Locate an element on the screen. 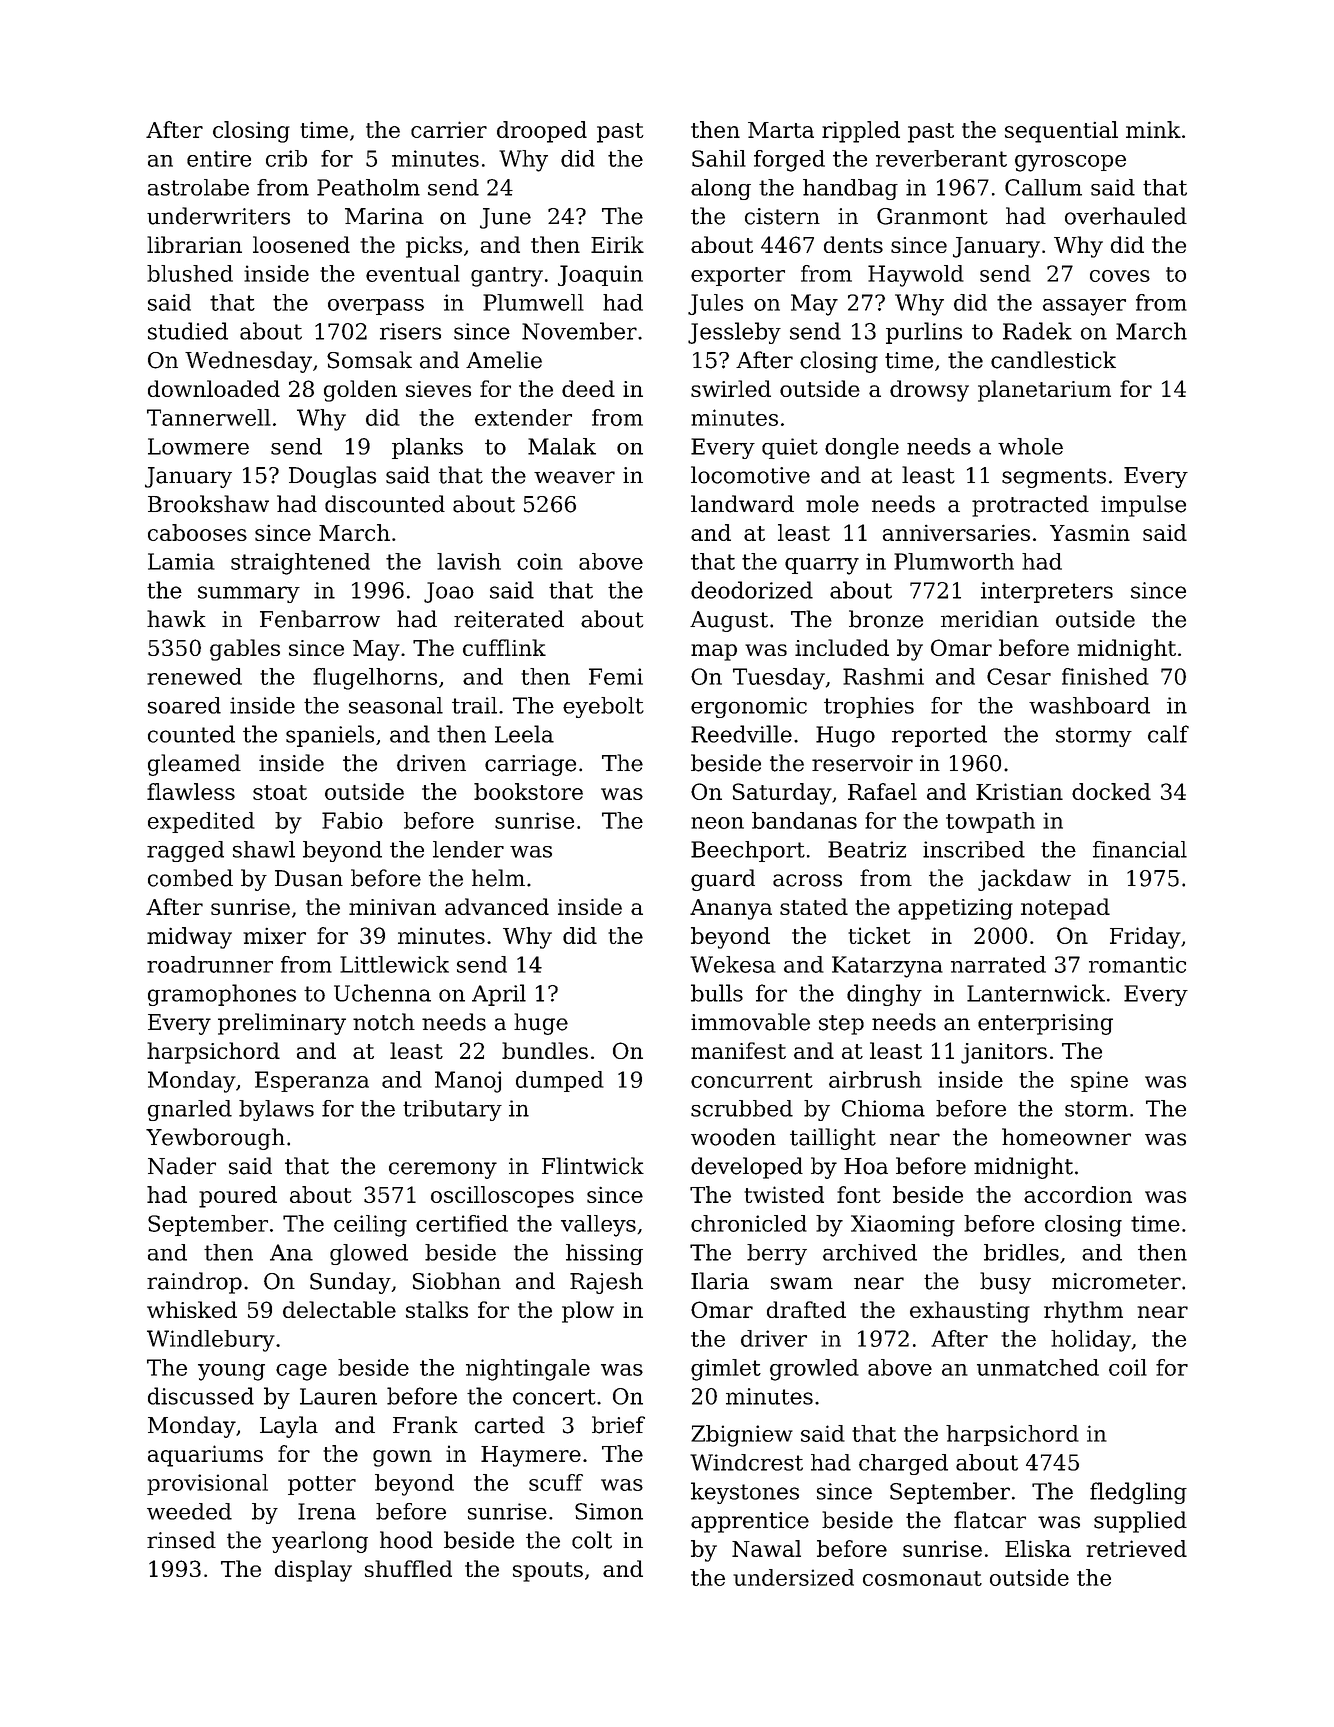  display is located at coordinates (313, 1571).
